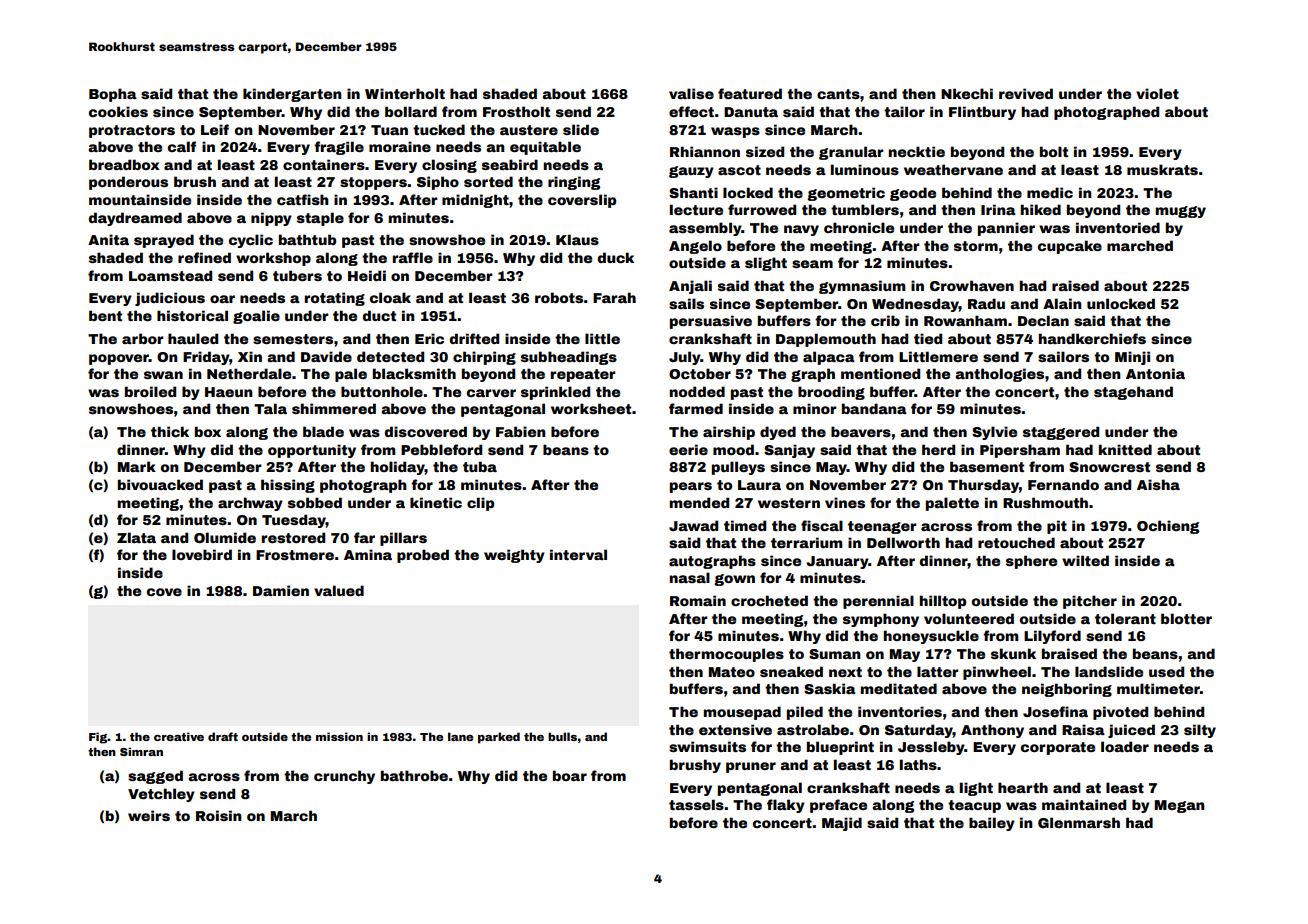 This page has width=1308, height=924. Describe the element at coordinates (1158, 484) in the page. I see `Aisha` at that location.
